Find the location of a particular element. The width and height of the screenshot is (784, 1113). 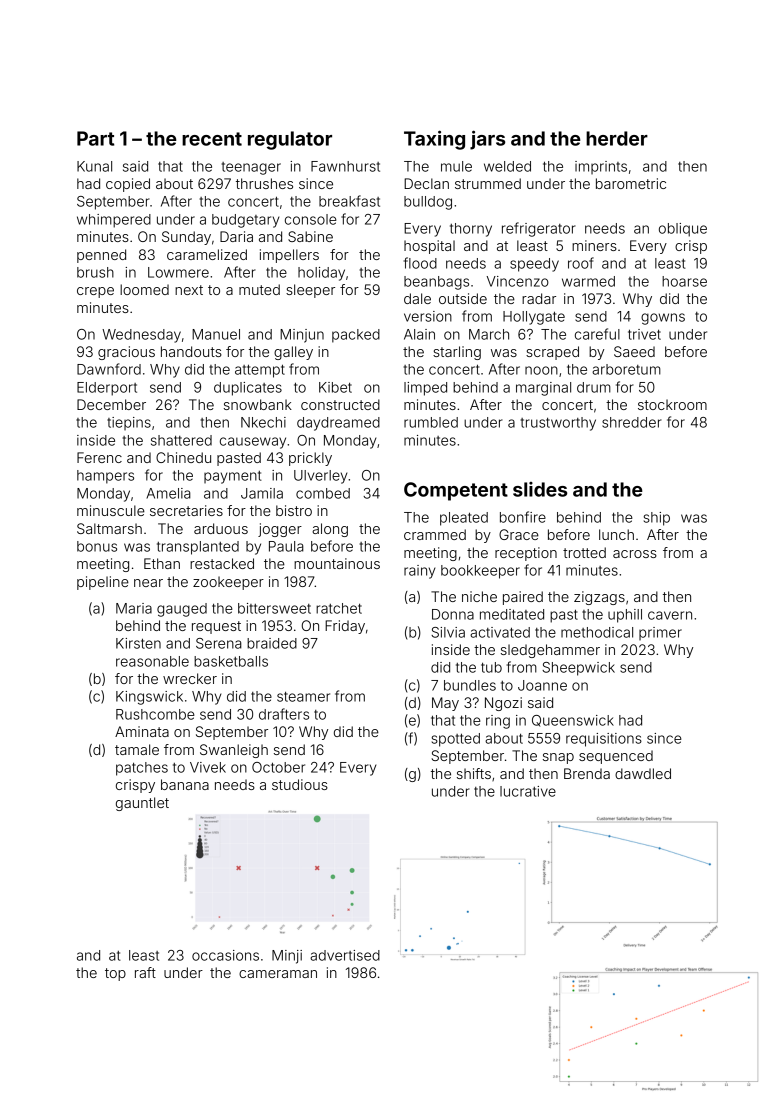

rumbled is located at coordinates (431, 422).
